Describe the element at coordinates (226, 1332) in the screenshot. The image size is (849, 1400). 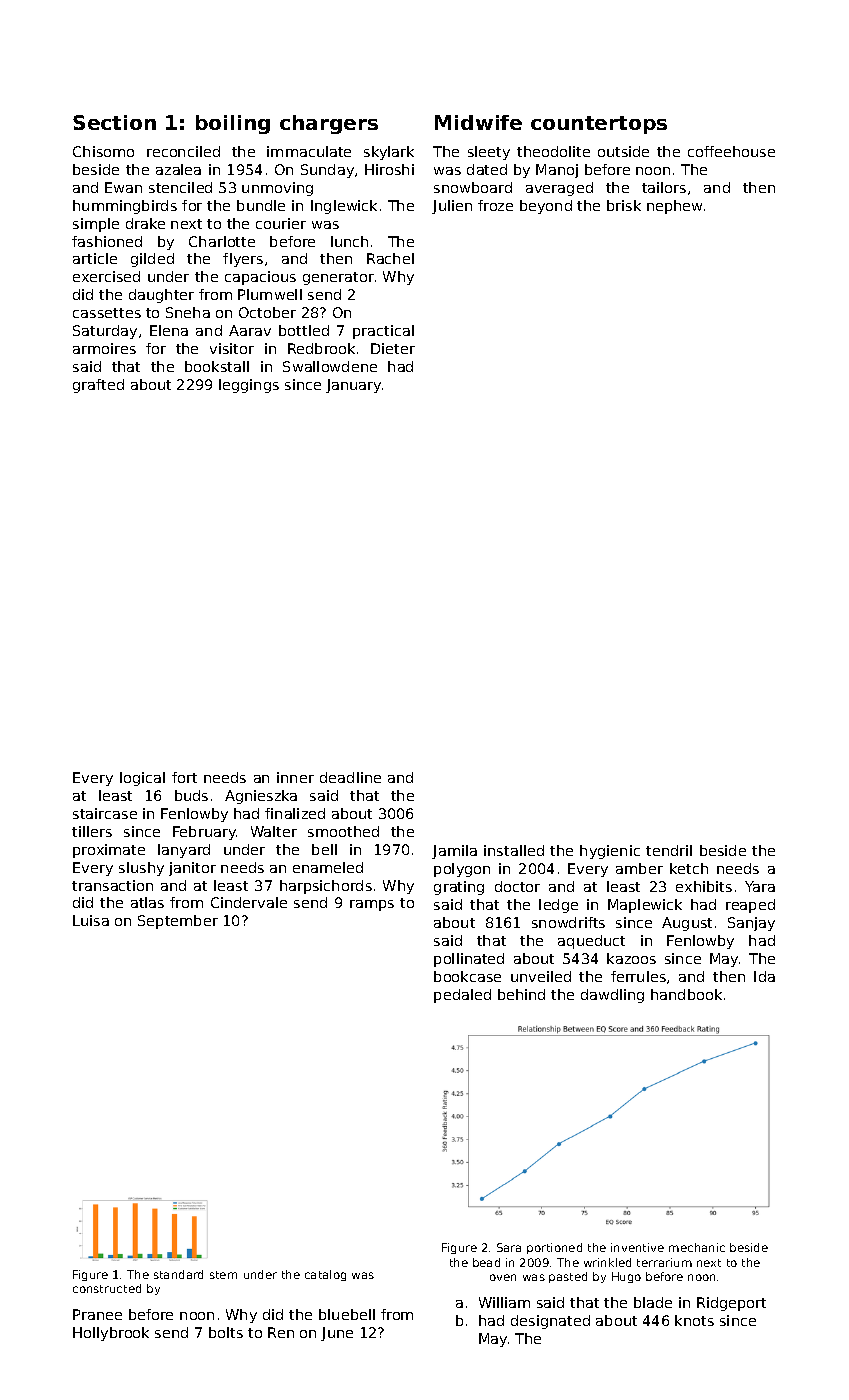
I see `bolts` at that location.
